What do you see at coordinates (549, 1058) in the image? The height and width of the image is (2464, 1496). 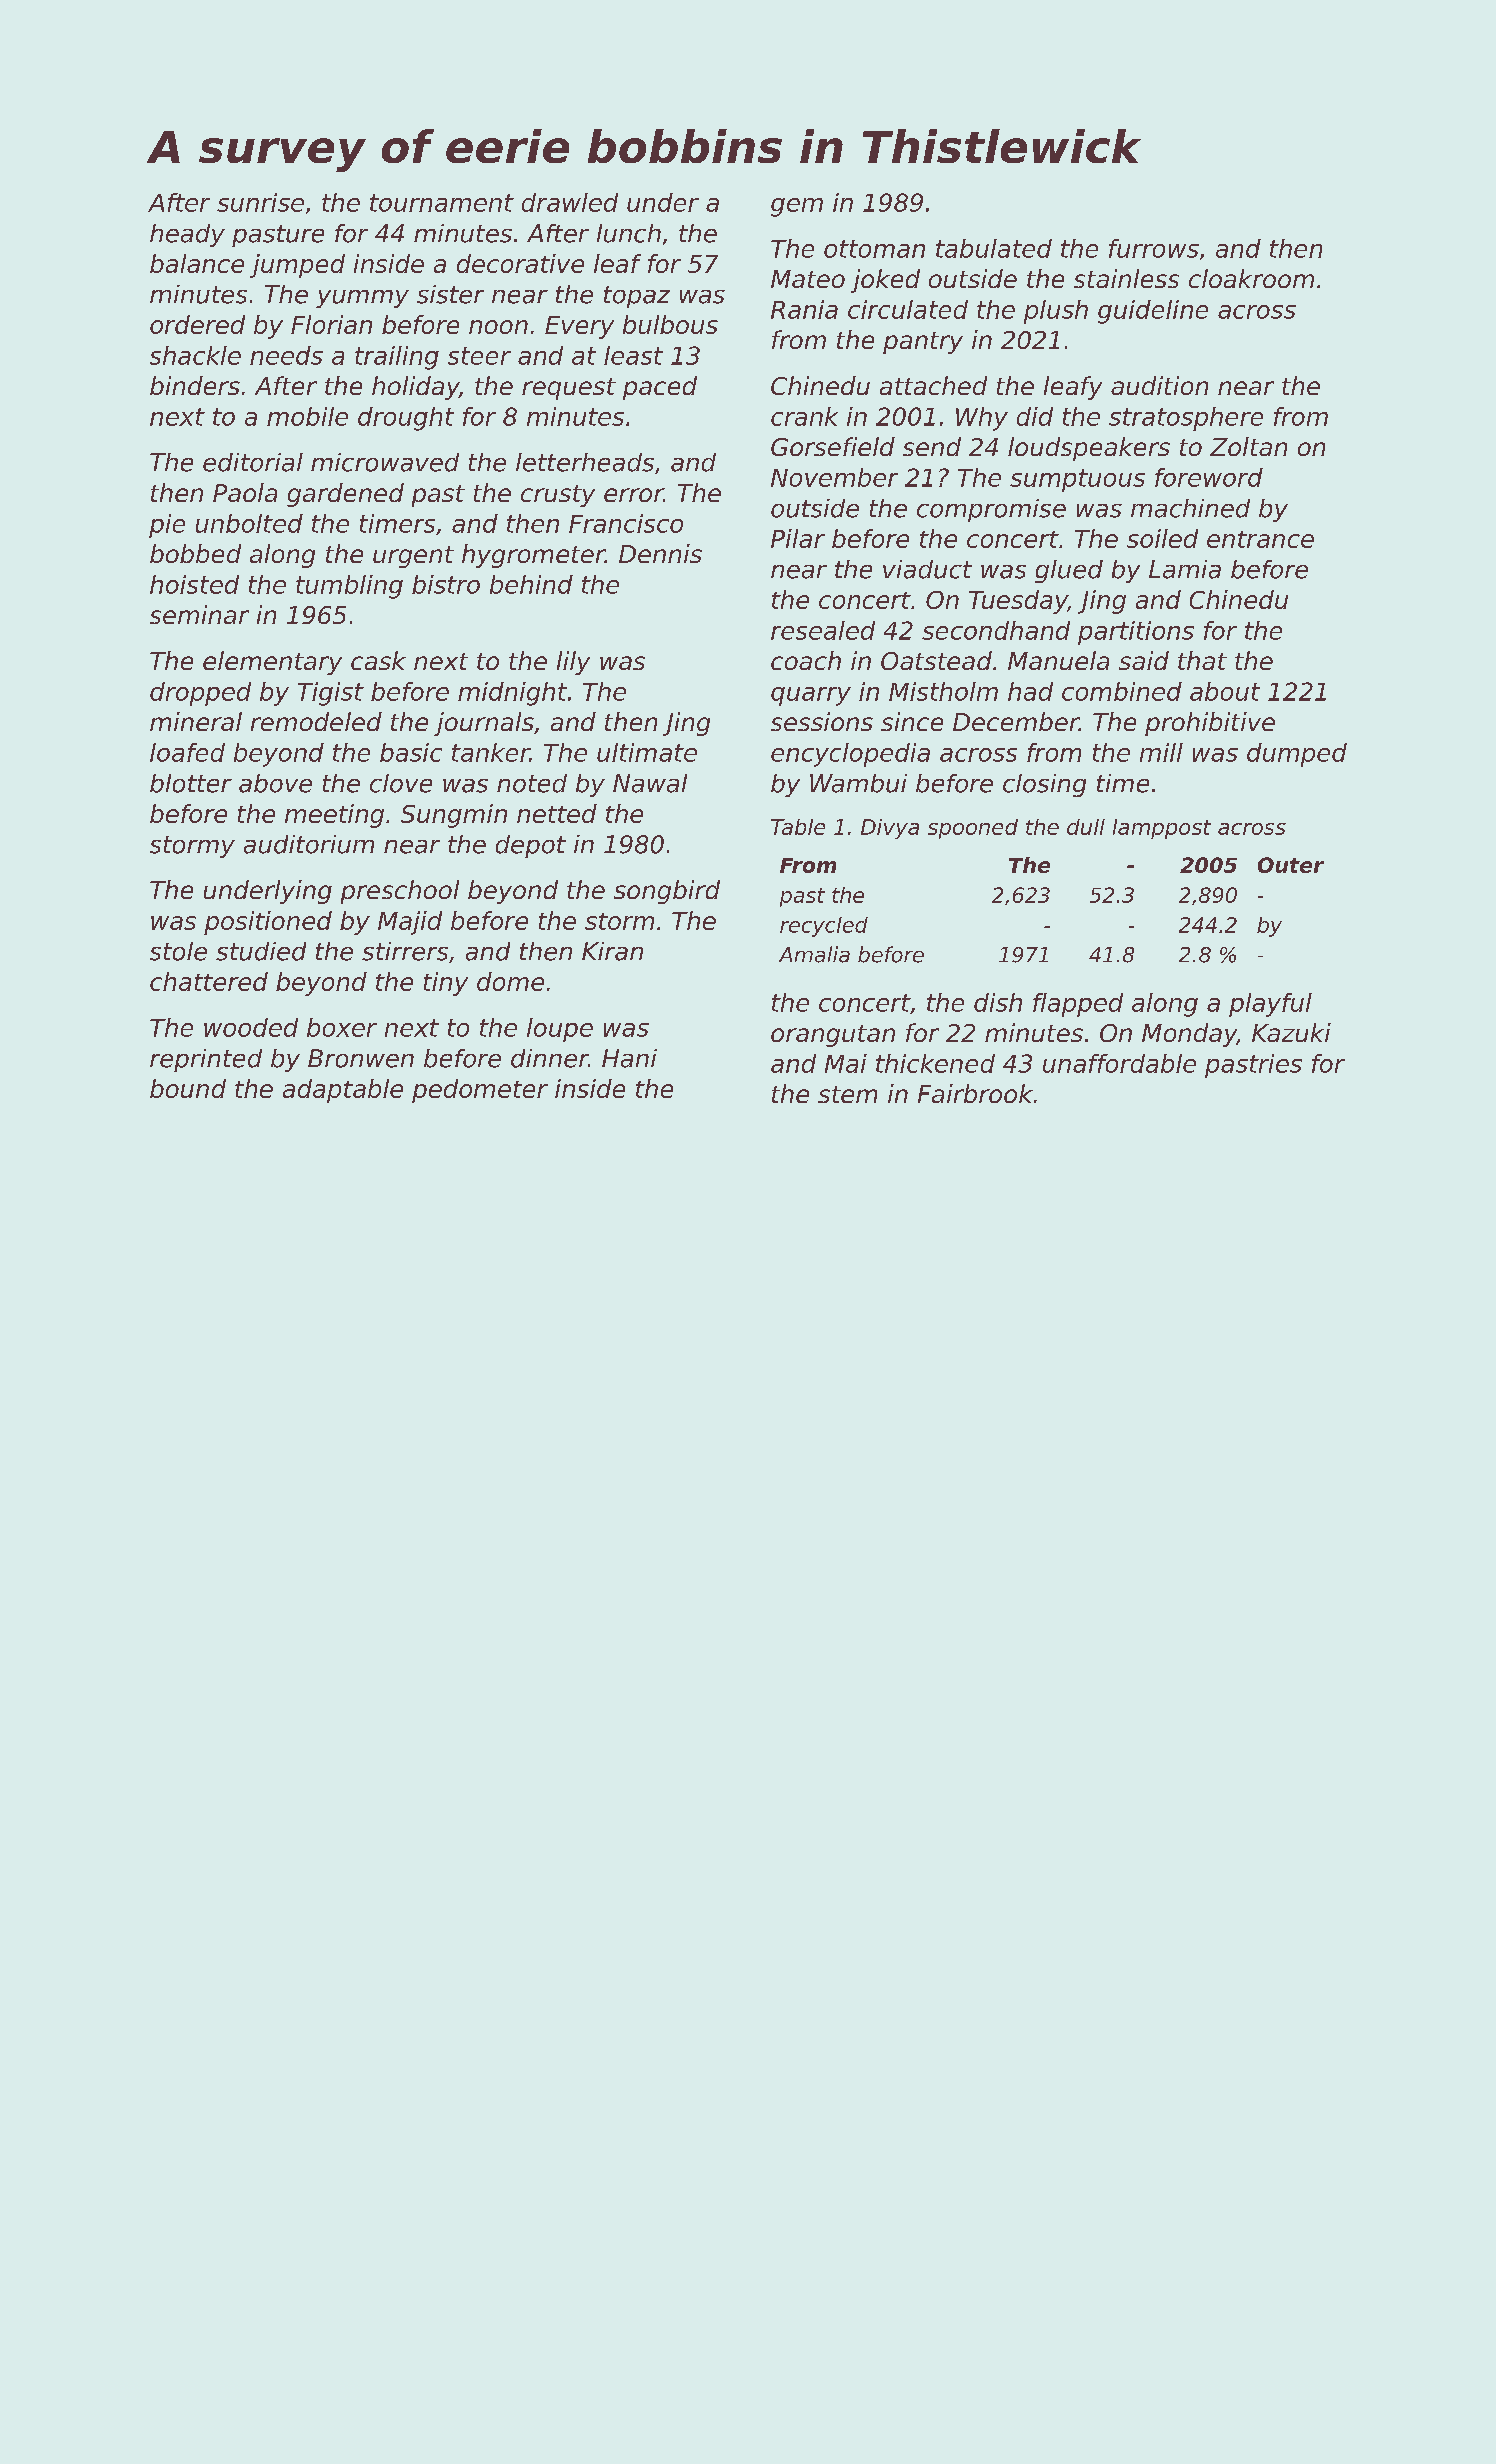 I see `dinner` at bounding box center [549, 1058].
